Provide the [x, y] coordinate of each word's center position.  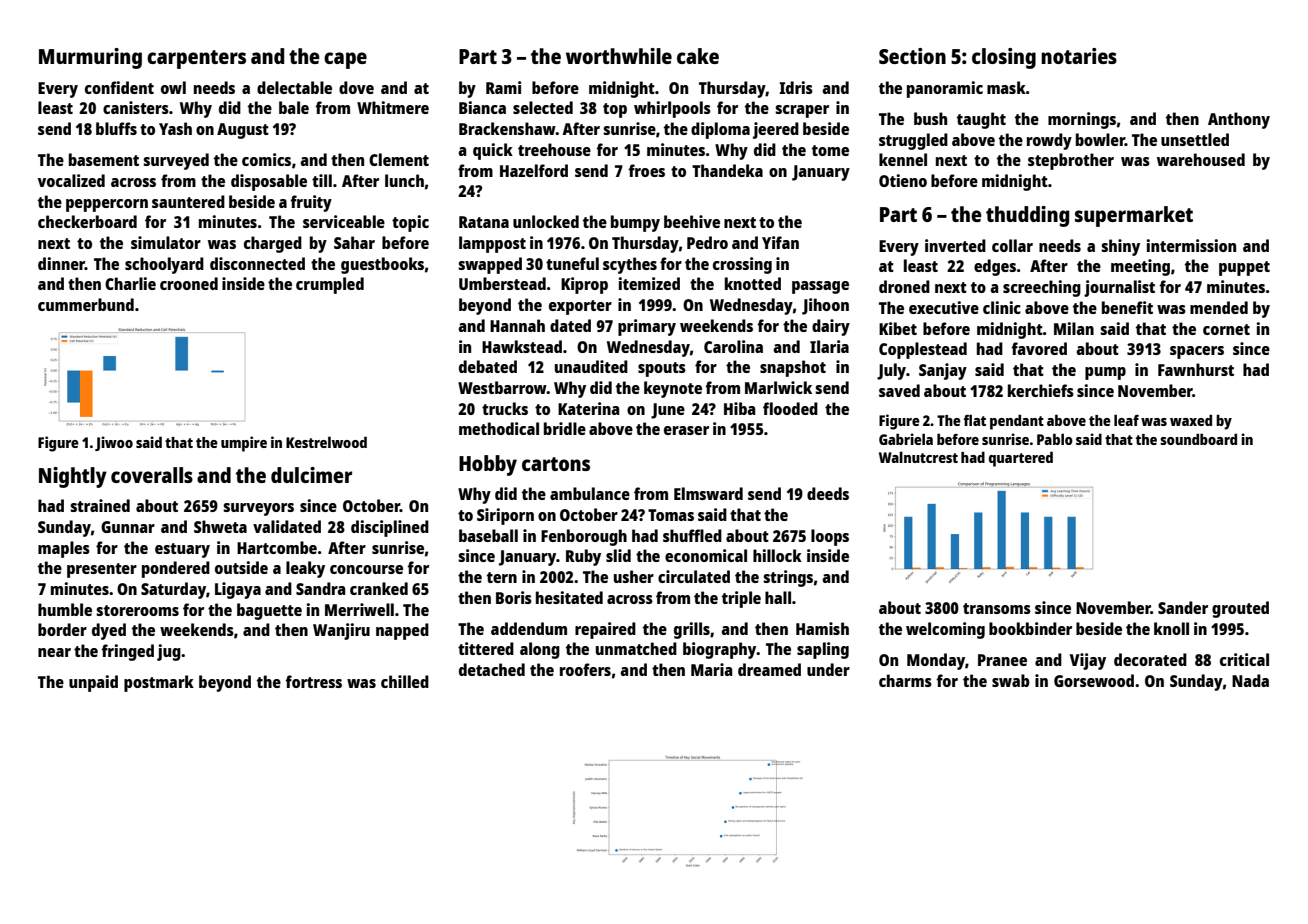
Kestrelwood [326, 442]
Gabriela [906, 439]
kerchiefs [1041, 390]
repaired [605, 630]
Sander [1183, 607]
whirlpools [672, 109]
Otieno [903, 180]
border [62, 629]
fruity [311, 203]
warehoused [1201, 159]
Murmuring [90, 58]
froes [647, 170]
